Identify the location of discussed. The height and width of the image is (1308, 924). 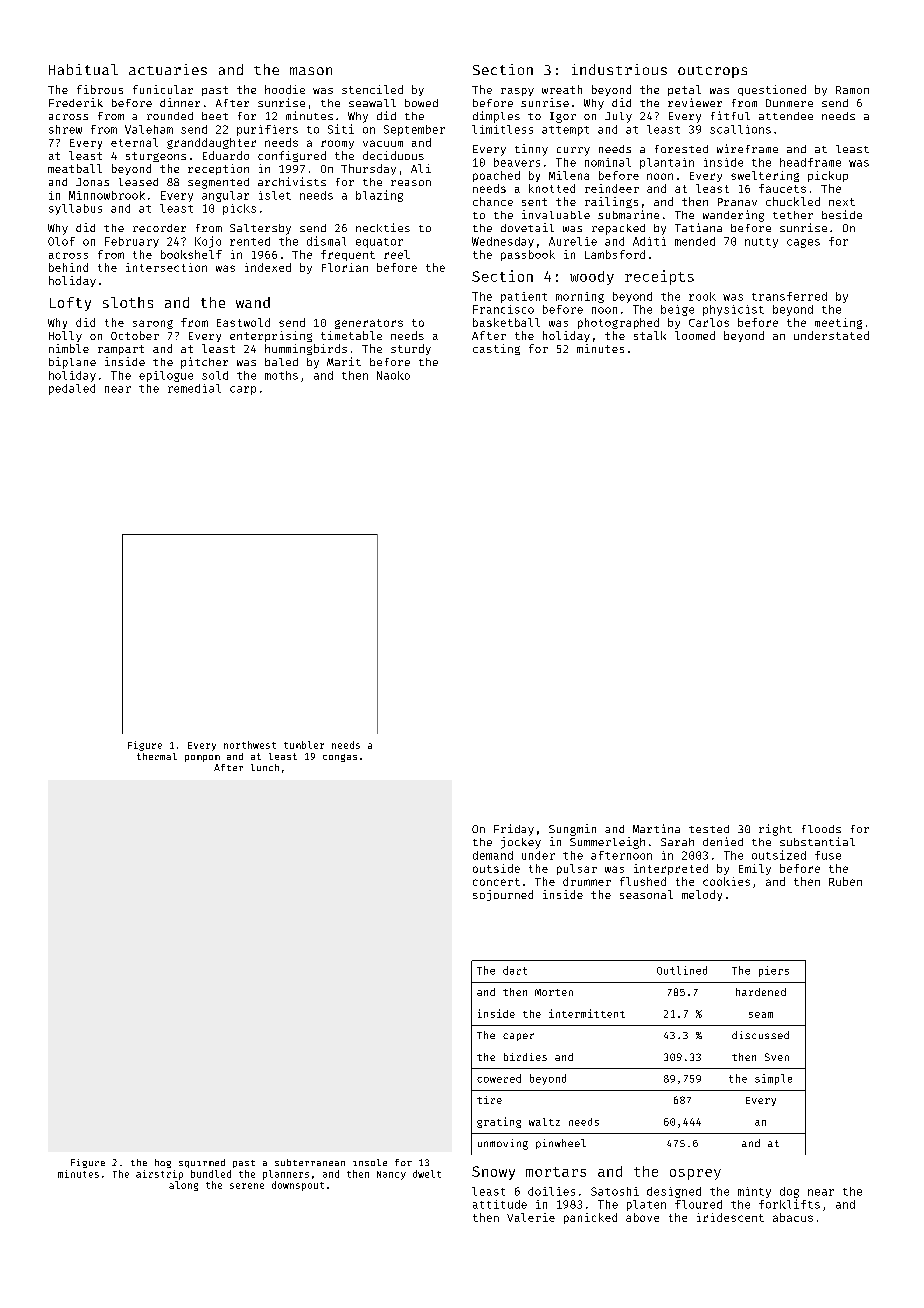
(760, 1035).
